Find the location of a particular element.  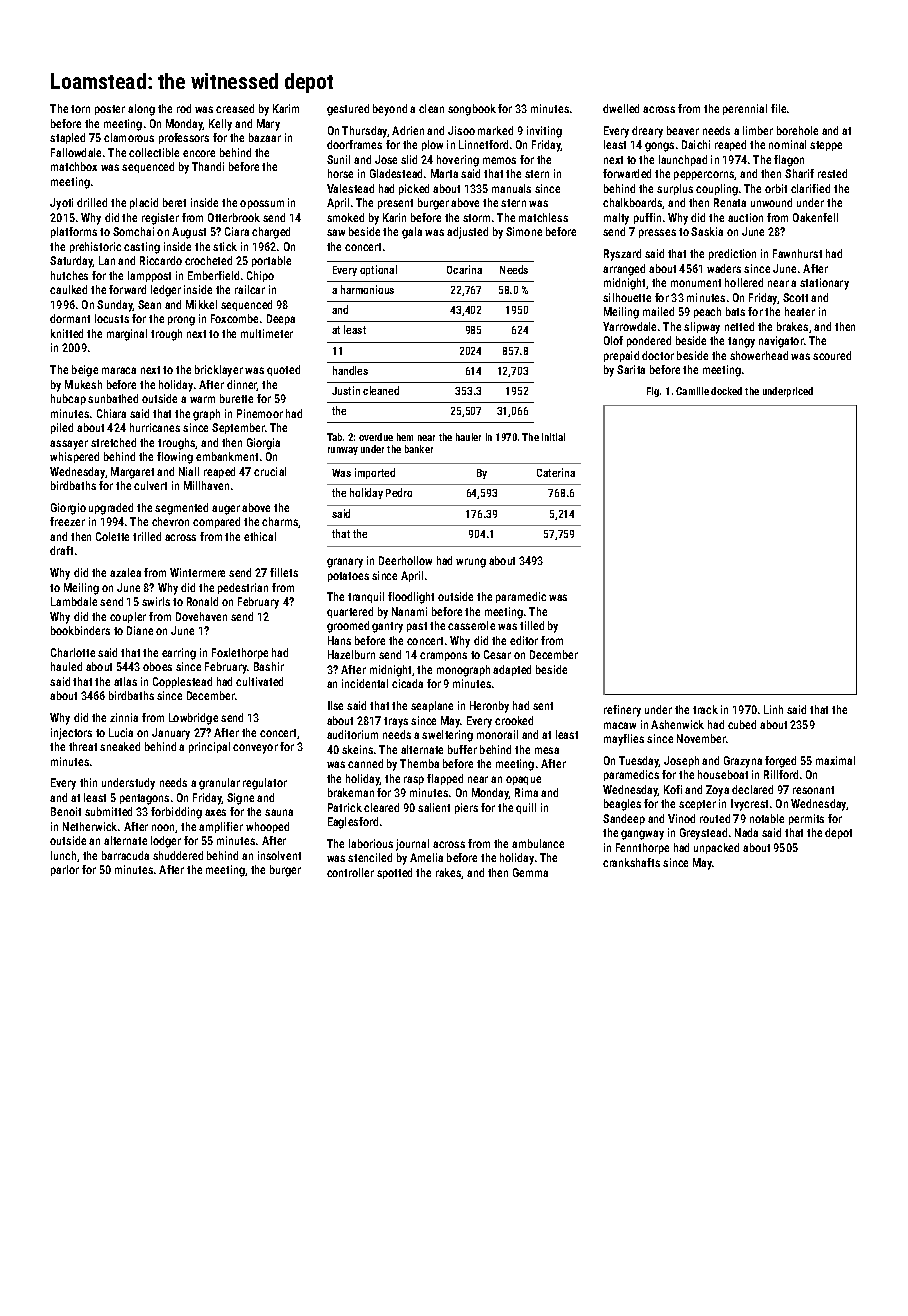

injectors is located at coordinates (71, 734).
